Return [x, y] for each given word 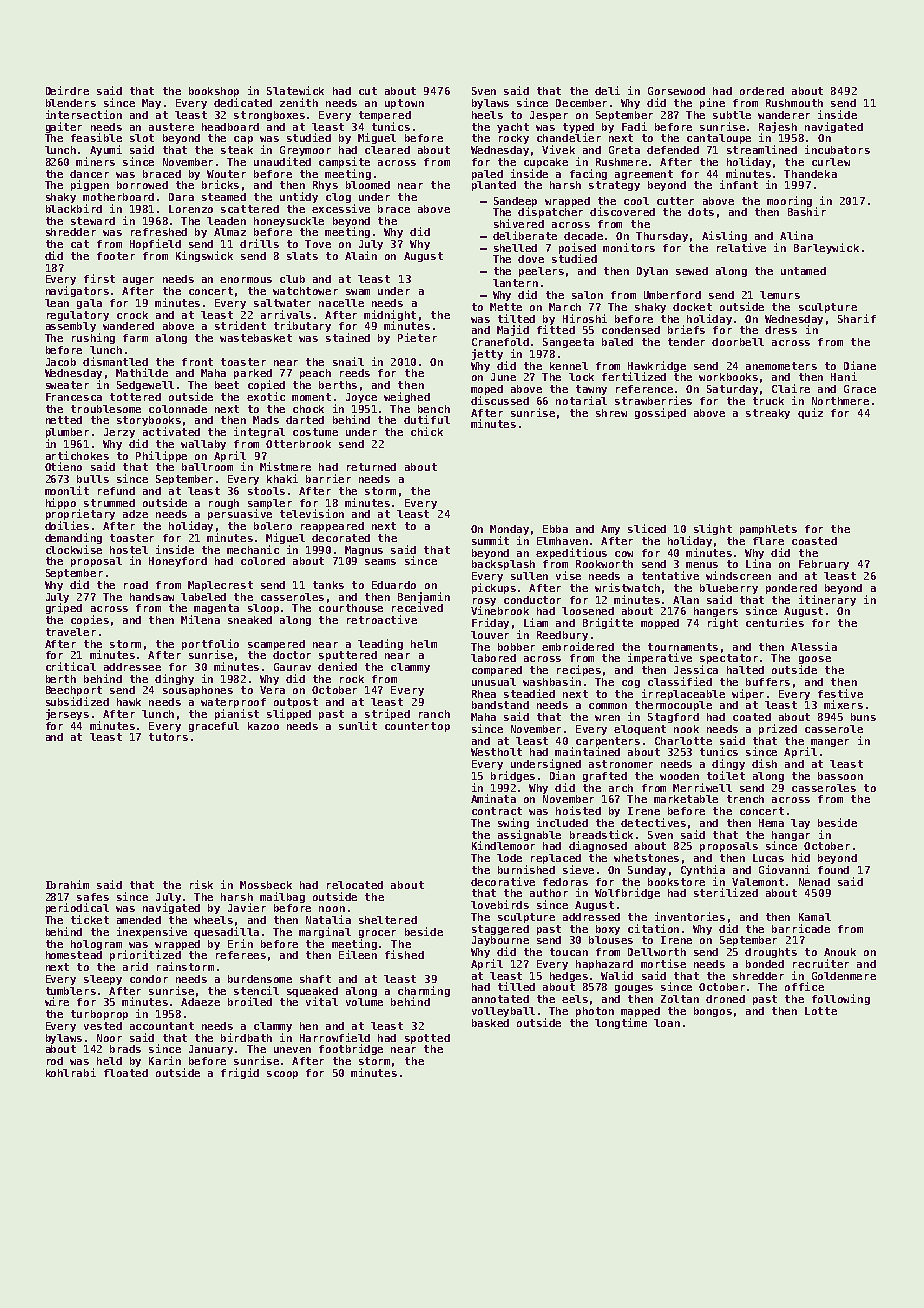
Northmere [840, 401]
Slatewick [295, 90]
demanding [73, 538]
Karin [165, 1060]
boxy [608, 930]
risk [201, 884]
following [841, 999]
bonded [765, 964]
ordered [762, 91]
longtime [621, 1023]
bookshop [214, 92]
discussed [500, 400]
